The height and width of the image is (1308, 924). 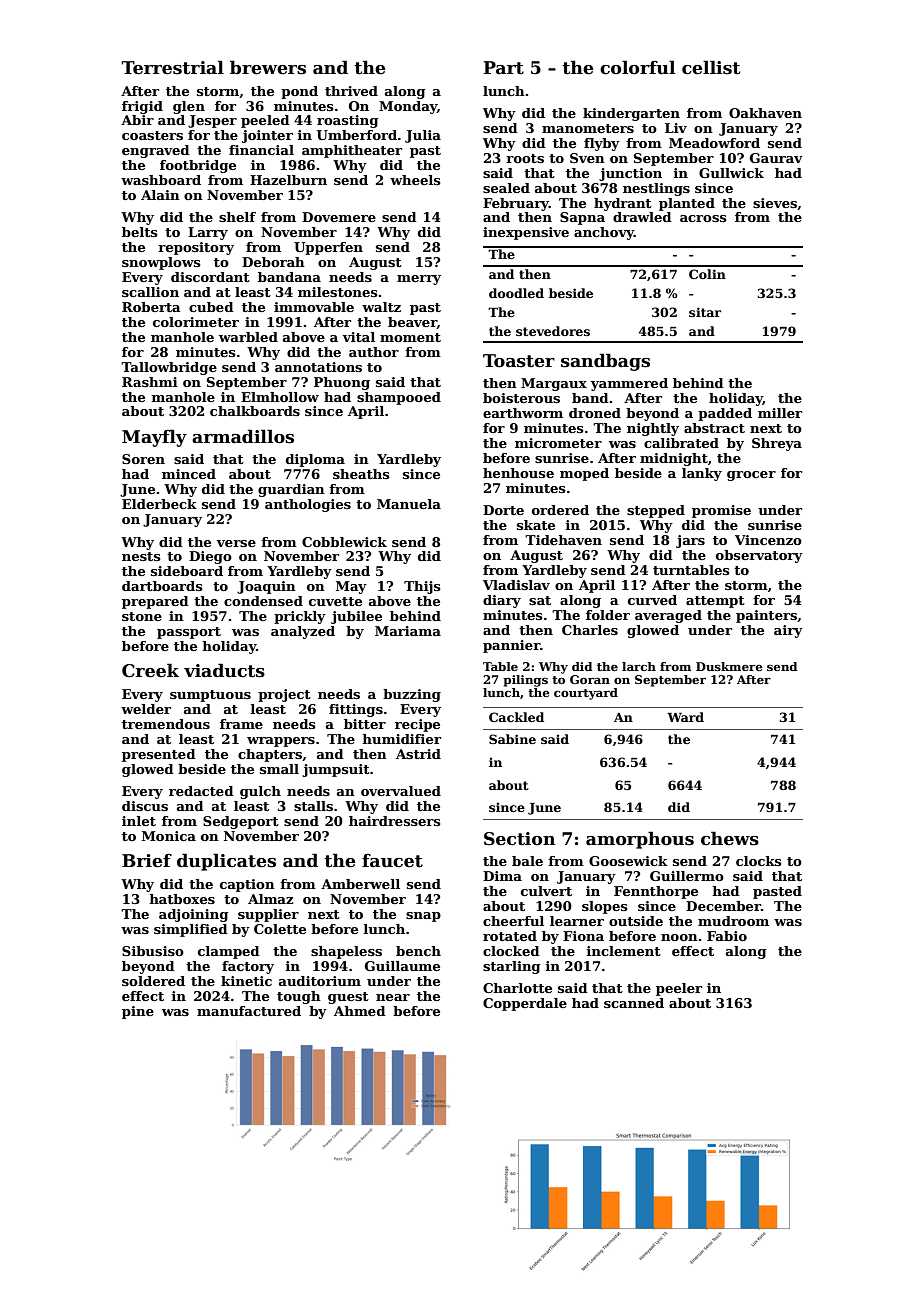 What do you see at coordinates (759, 556) in the image?
I see `observatory` at bounding box center [759, 556].
